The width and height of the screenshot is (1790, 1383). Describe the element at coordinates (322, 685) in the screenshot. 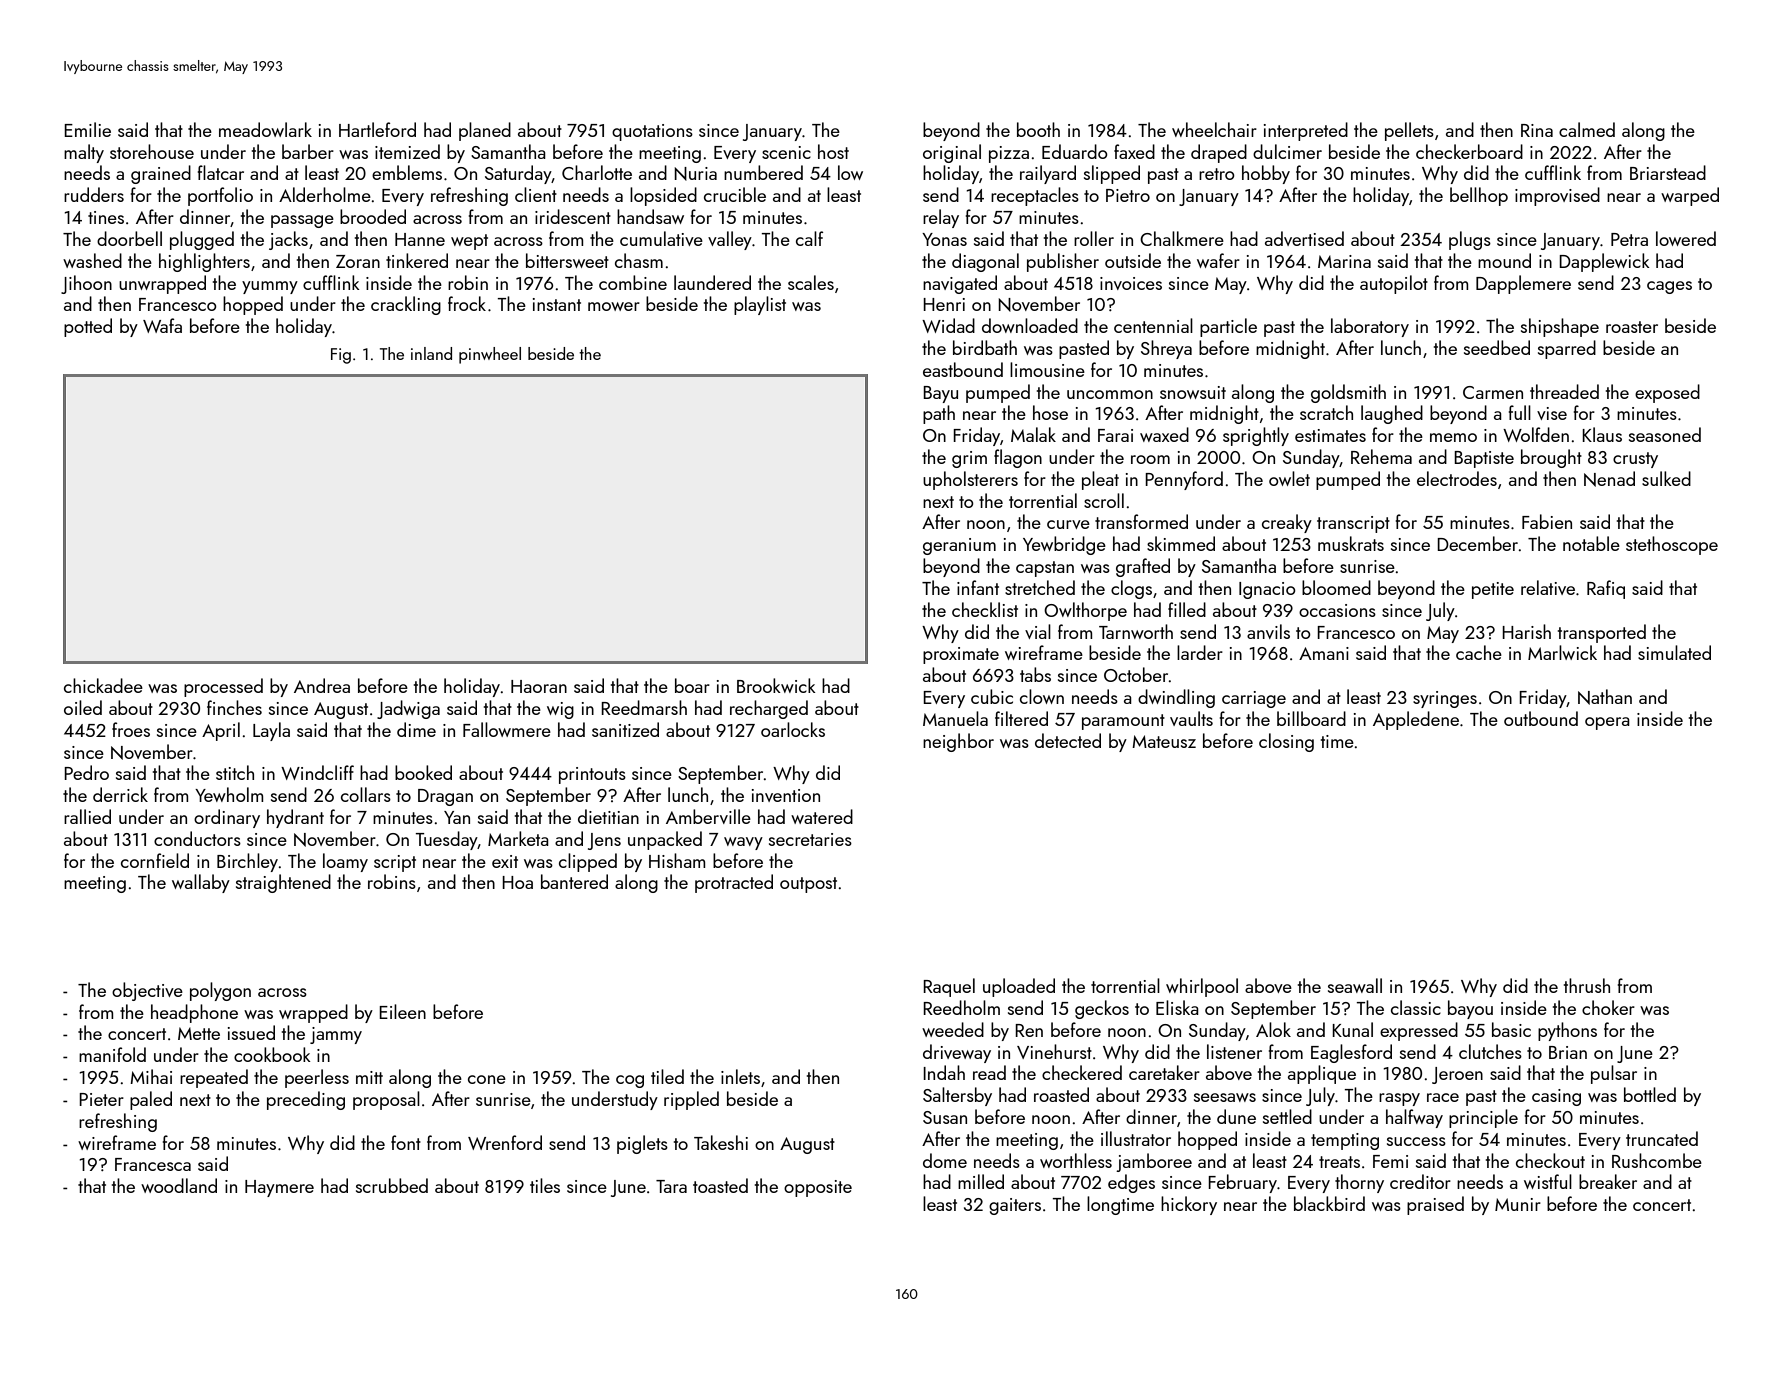

I see `Andrea` at that location.
